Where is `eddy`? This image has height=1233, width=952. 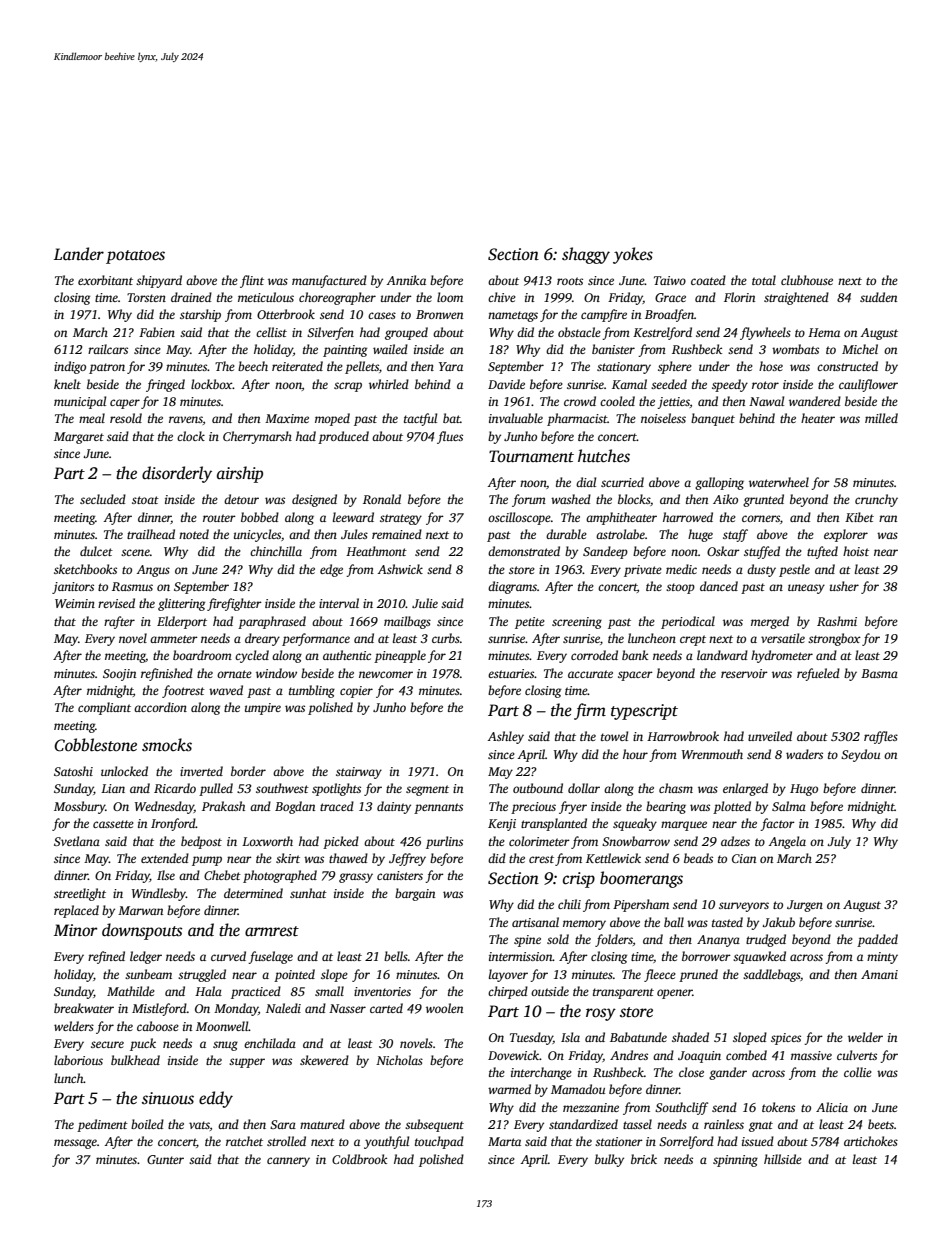
eddy is located at coordinates (216, 1099).
